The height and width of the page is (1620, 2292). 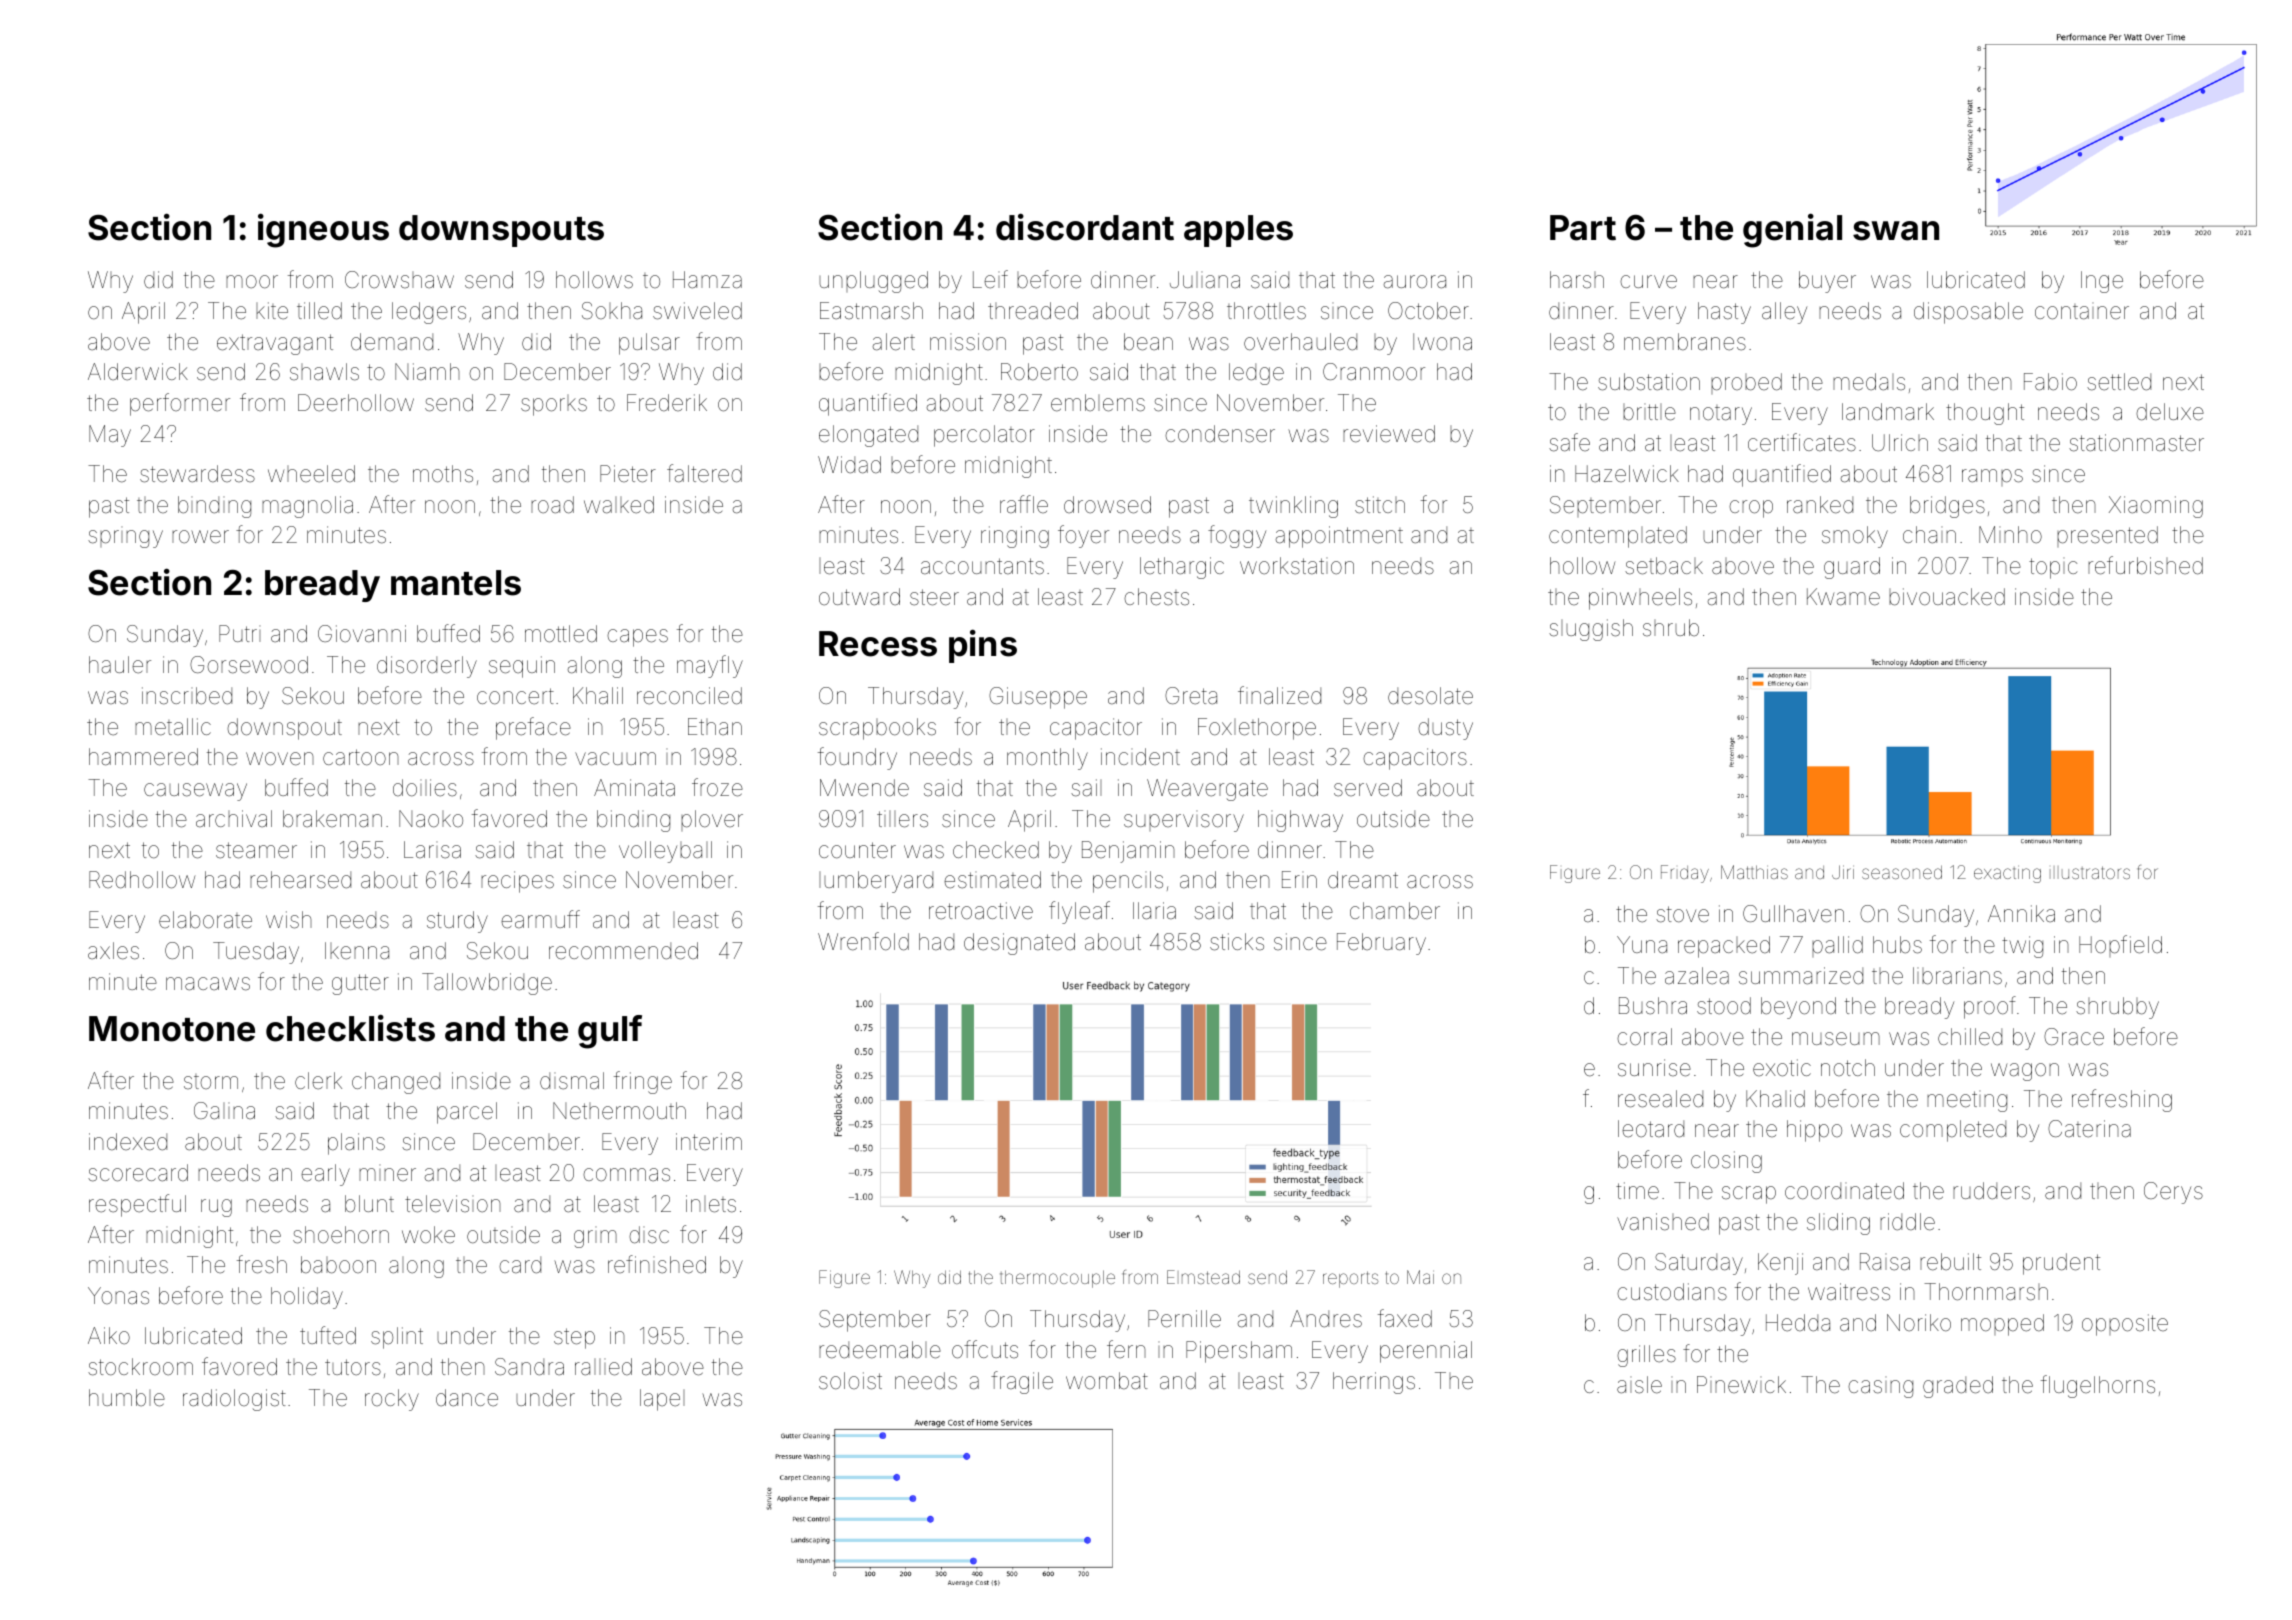 What do you see at coordinates (1238, 231) in the page?
I see `apples` at bounding box center [1238, 231].
